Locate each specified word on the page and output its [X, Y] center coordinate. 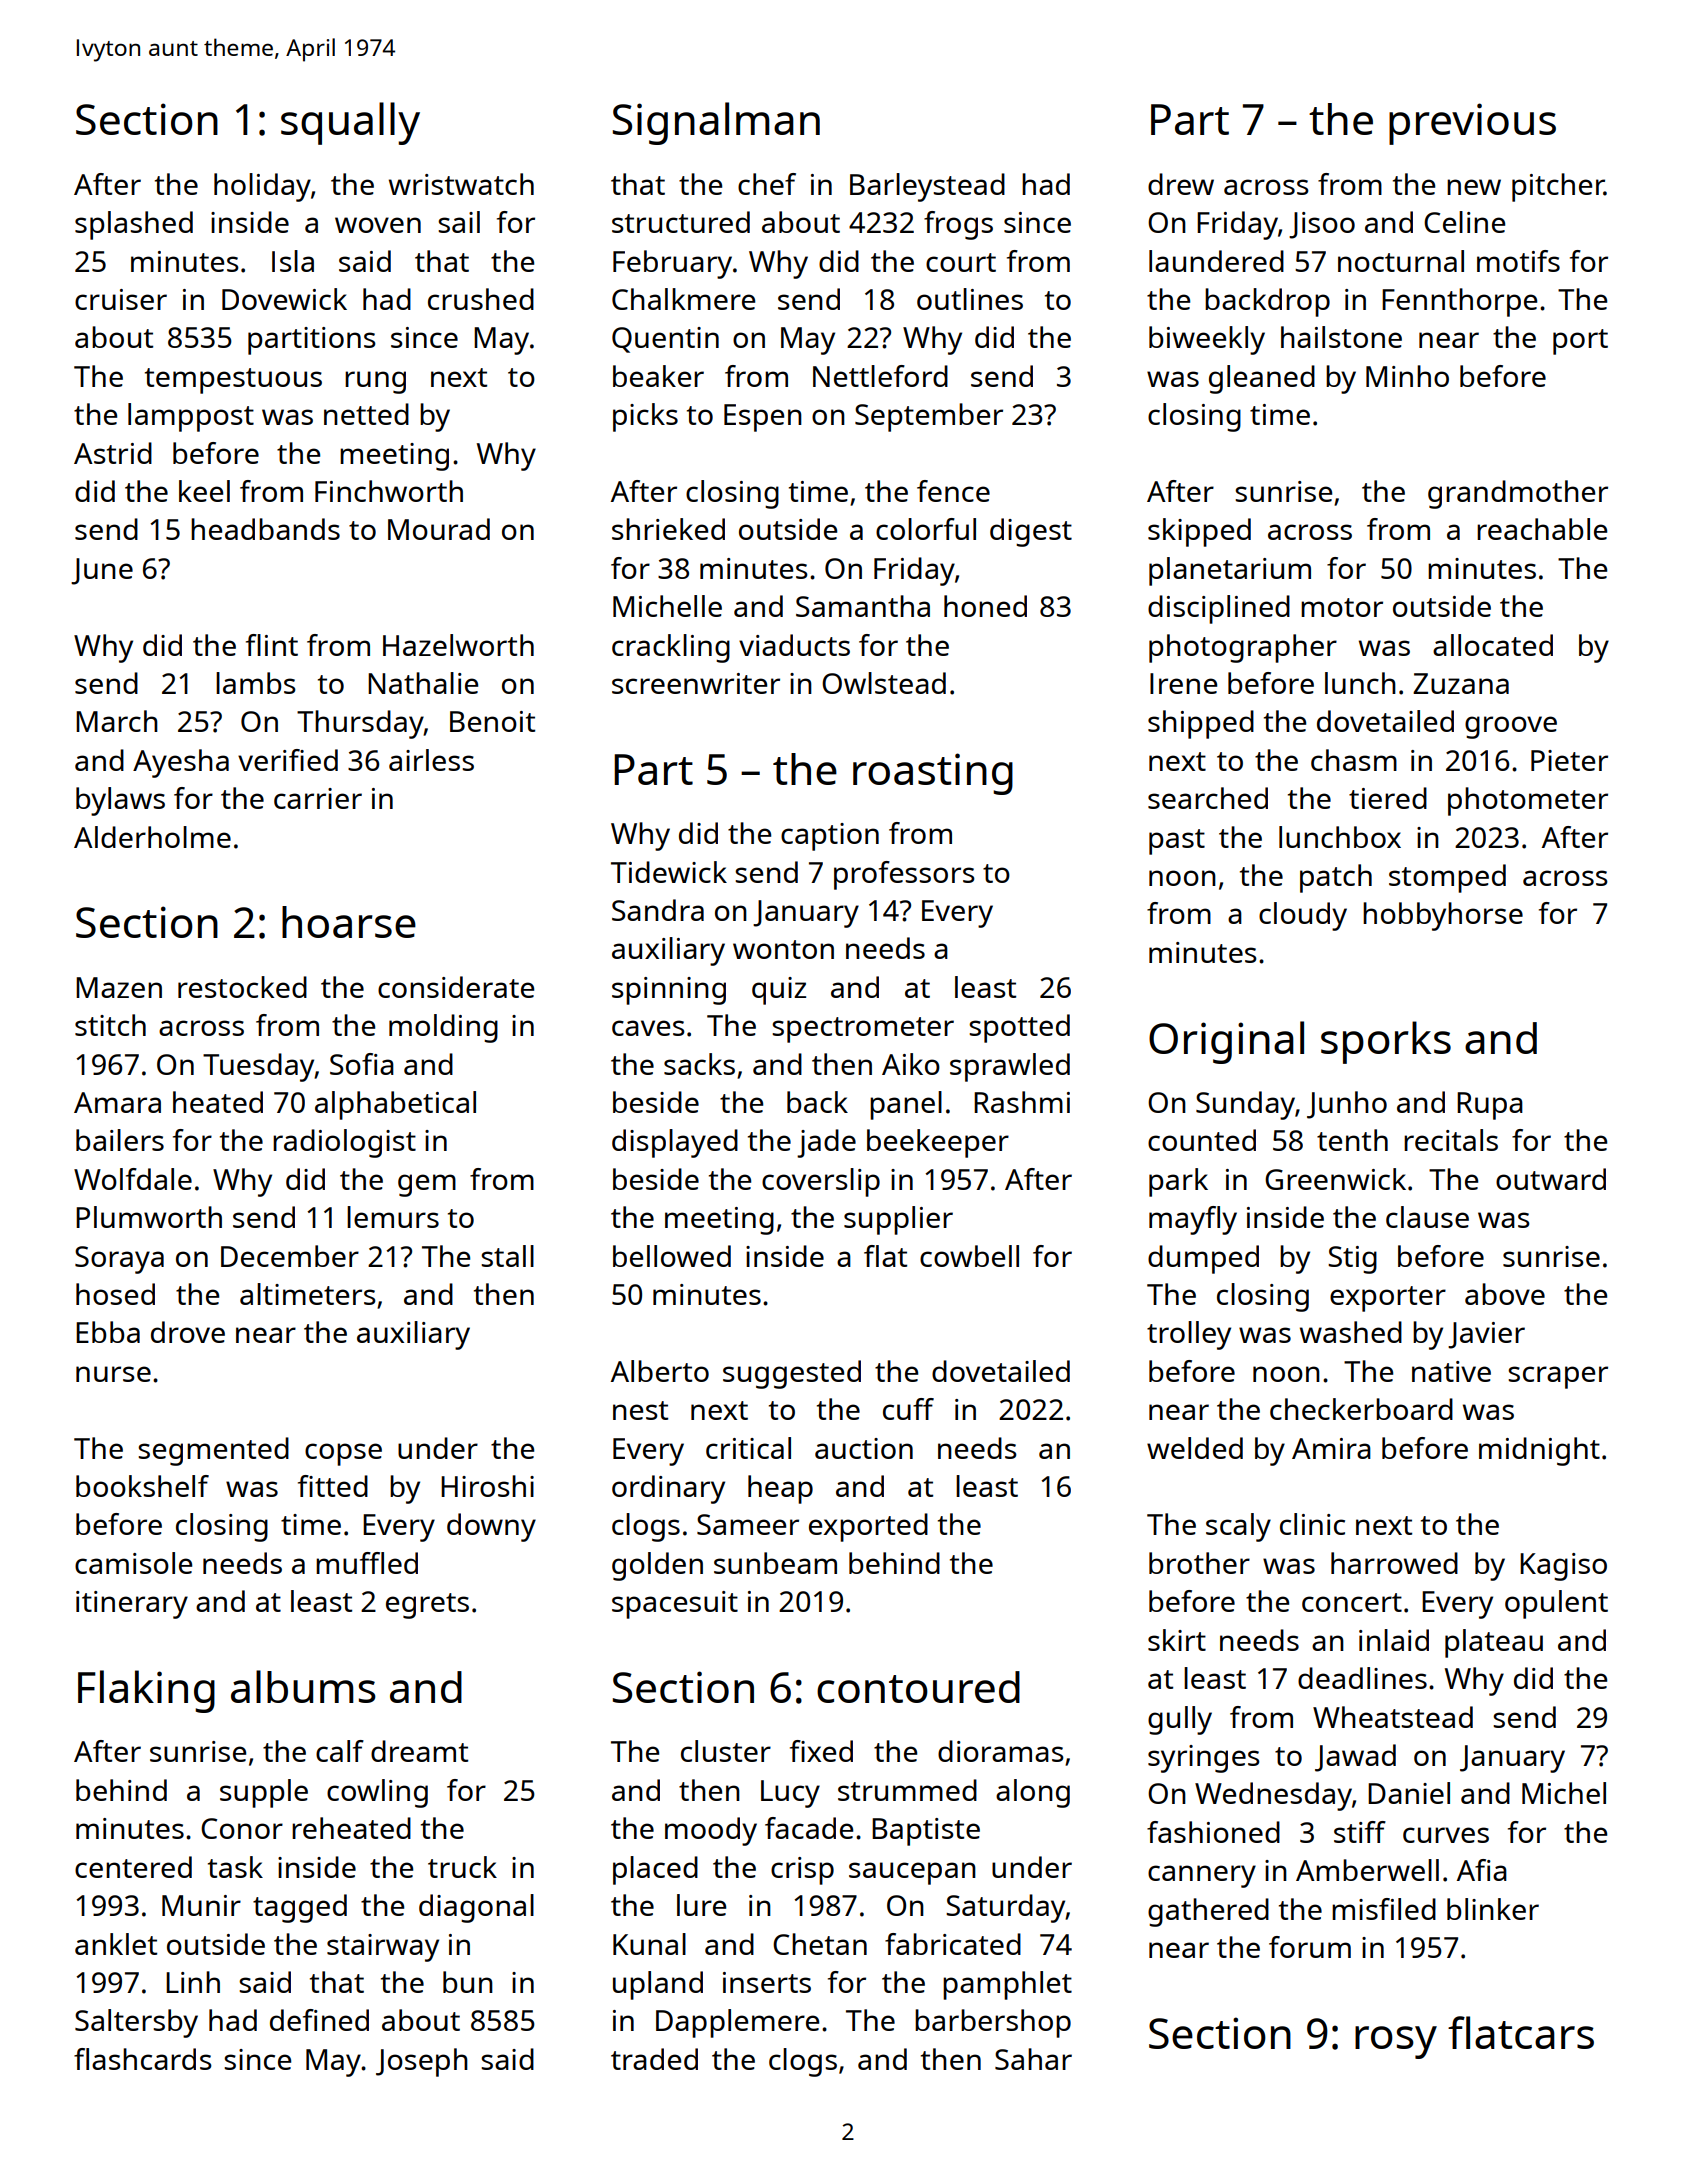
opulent [1556, 1604]
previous [1472, 124]
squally [350, 123]
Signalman [716, 123]
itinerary [132, 1605]
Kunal [649, 1944]
